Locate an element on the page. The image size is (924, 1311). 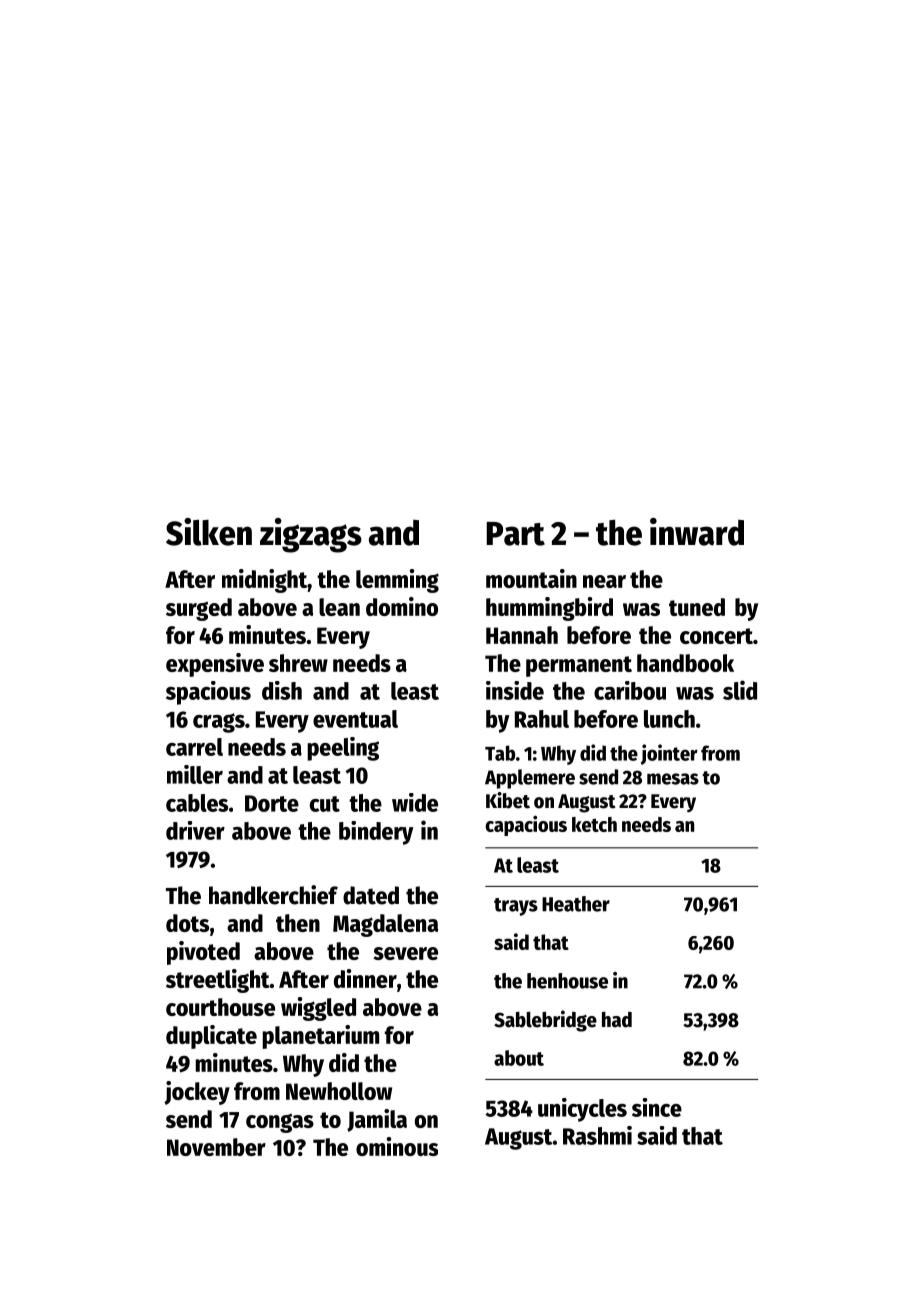
Part is located at coordinates (515, 534).
